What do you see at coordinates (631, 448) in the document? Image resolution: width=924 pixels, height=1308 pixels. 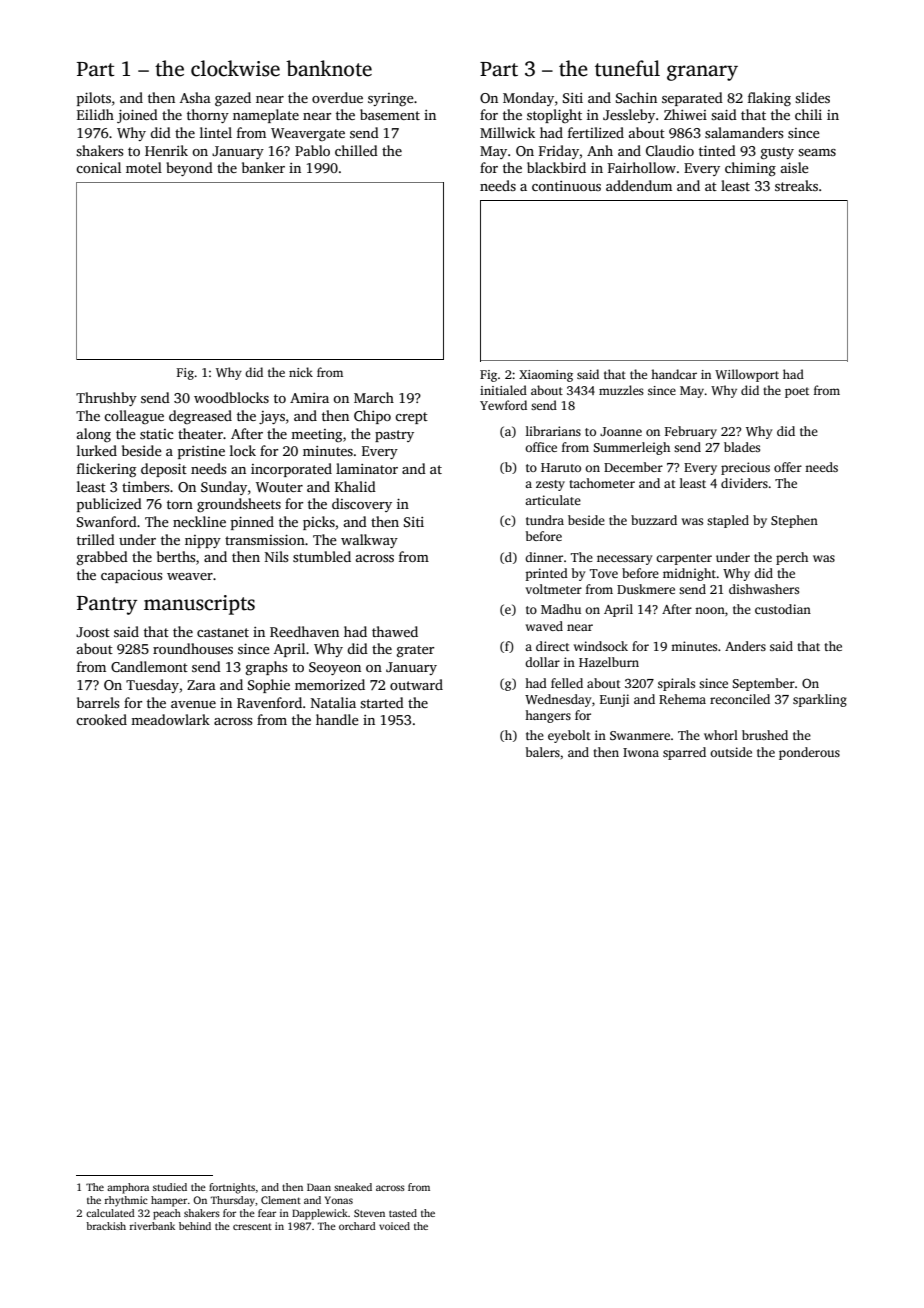 I see `Summerleigh` at bounding box center [631, 448].
